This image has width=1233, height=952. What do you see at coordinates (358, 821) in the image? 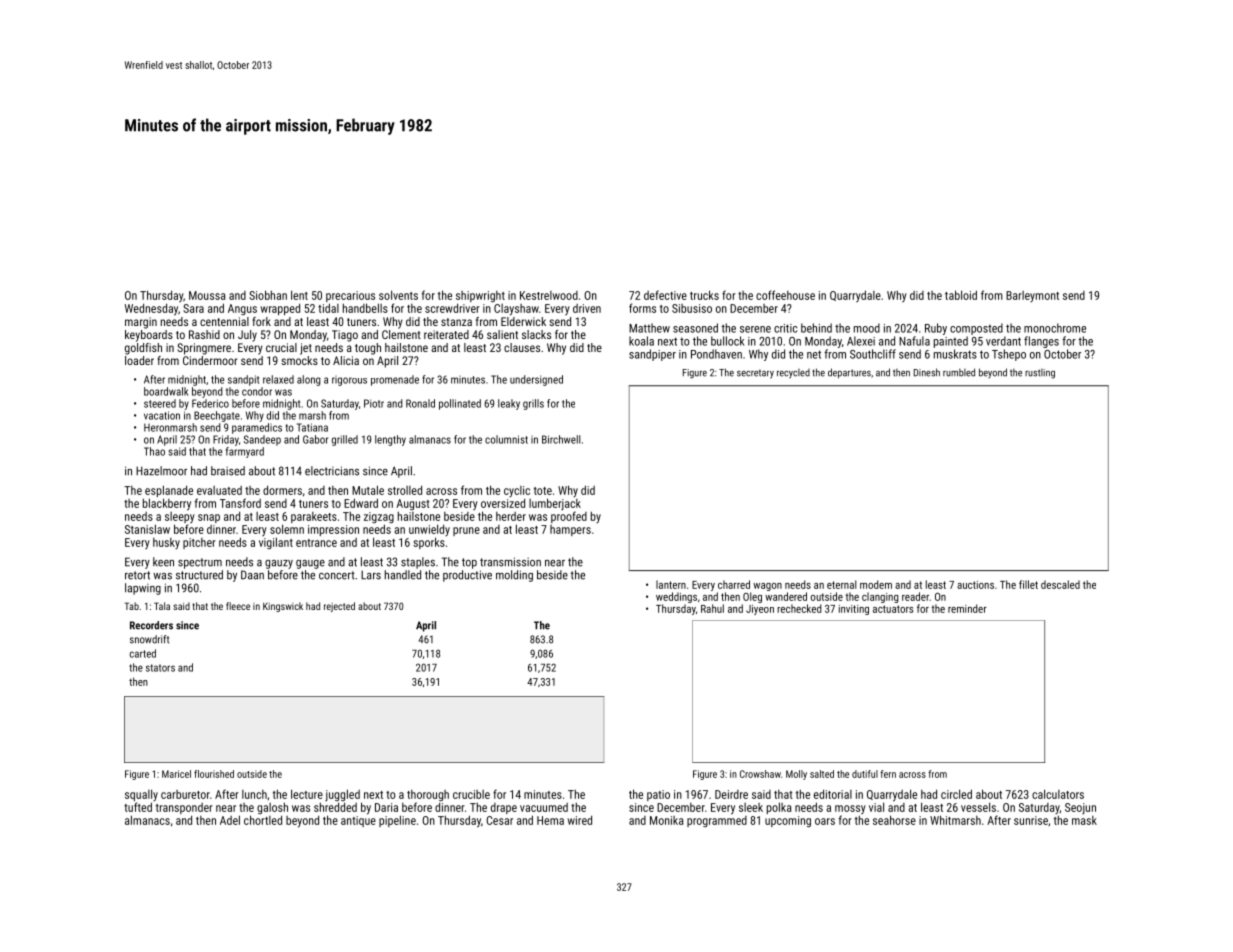
I see `antique` at bounding box center [358, 821].
